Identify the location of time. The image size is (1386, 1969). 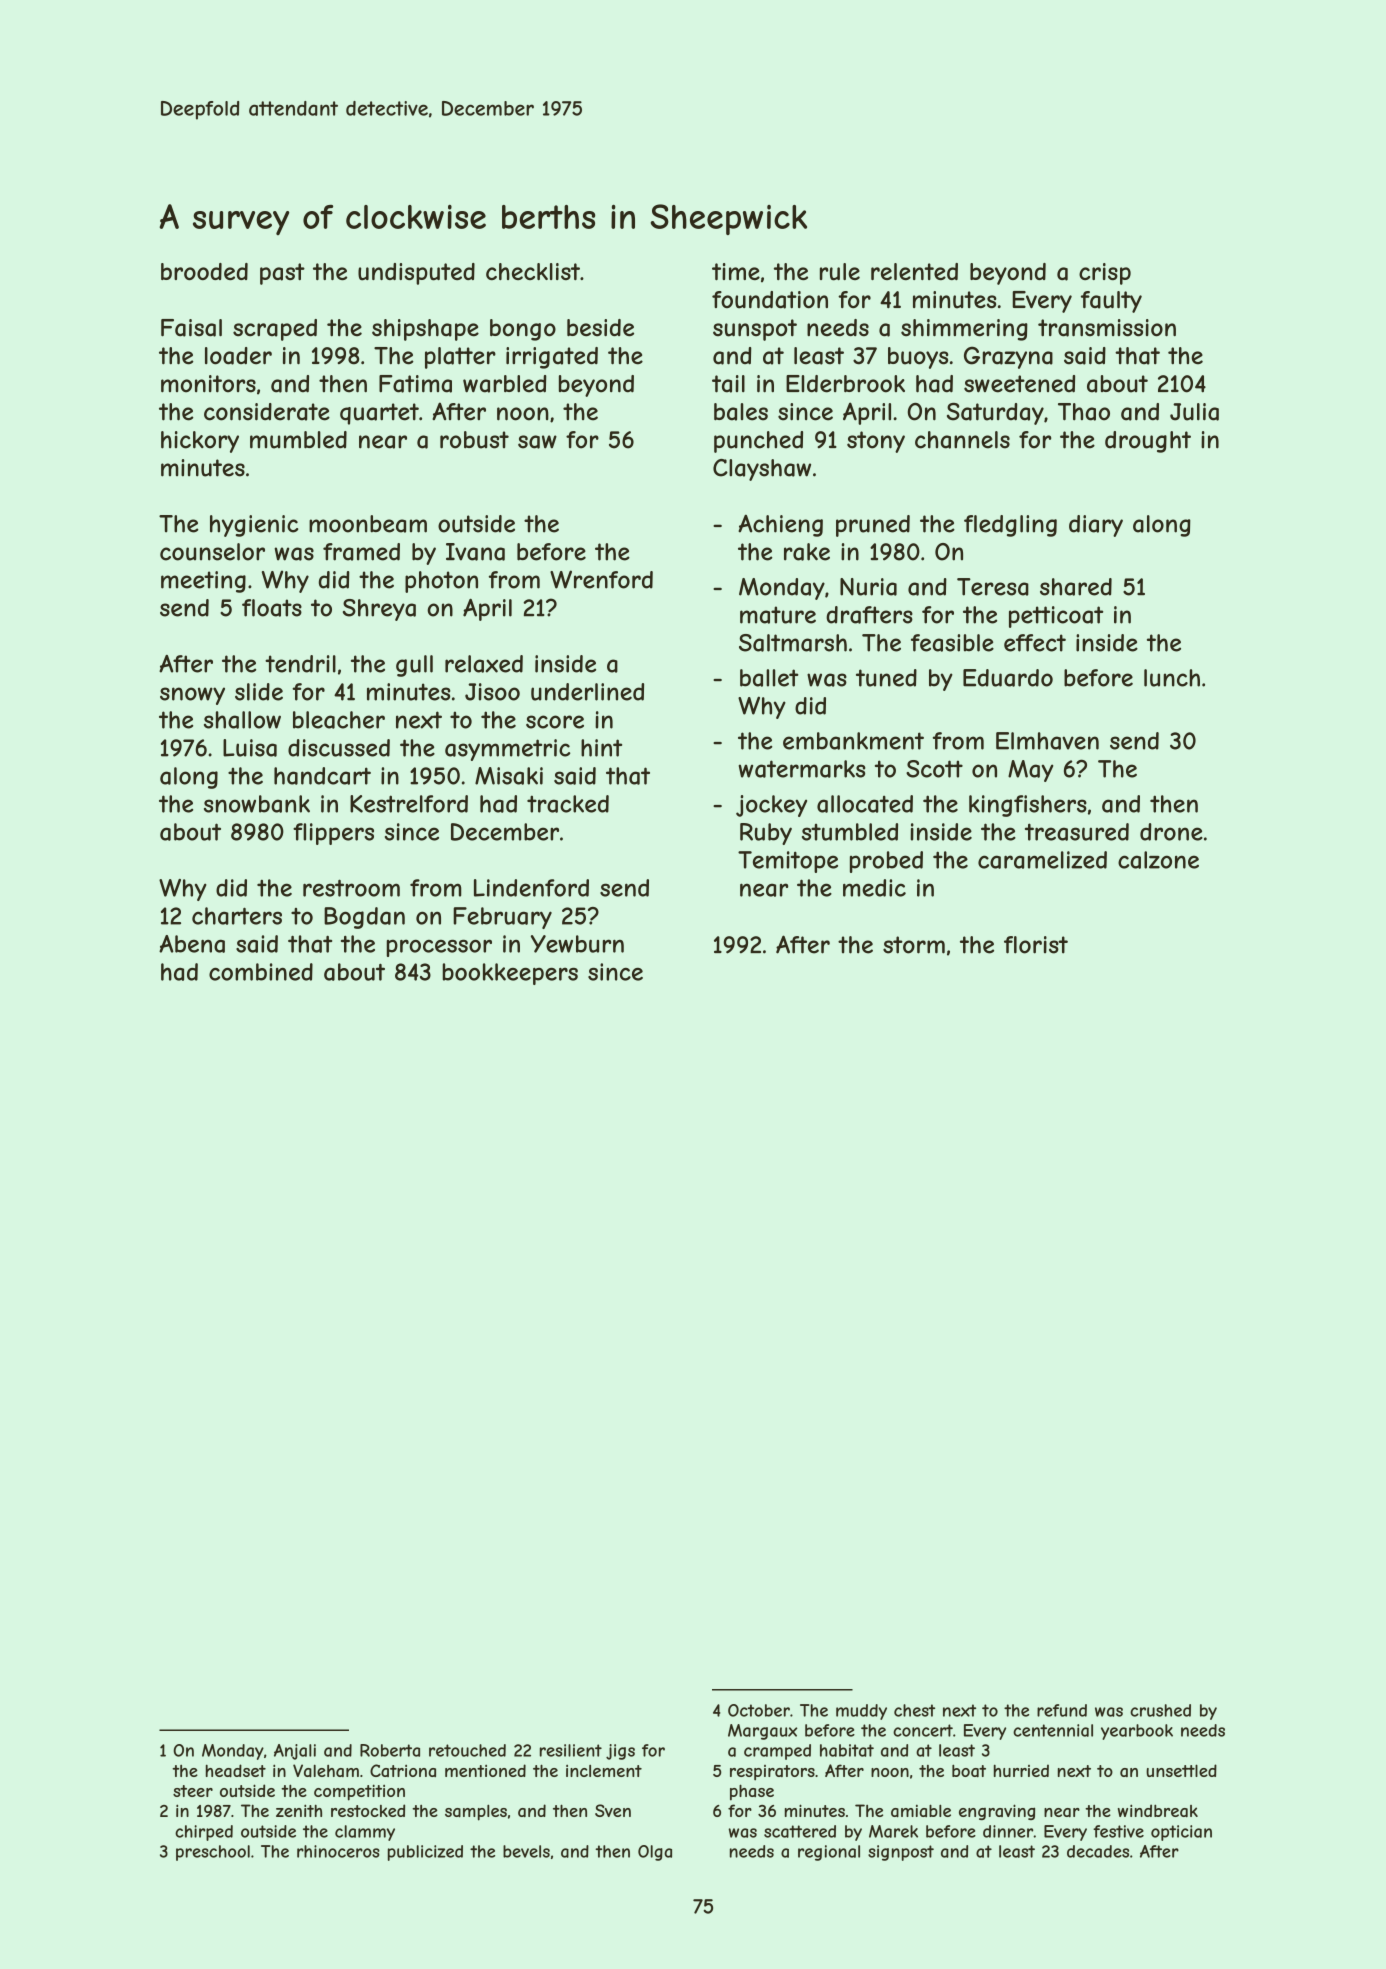
(736, 271).
